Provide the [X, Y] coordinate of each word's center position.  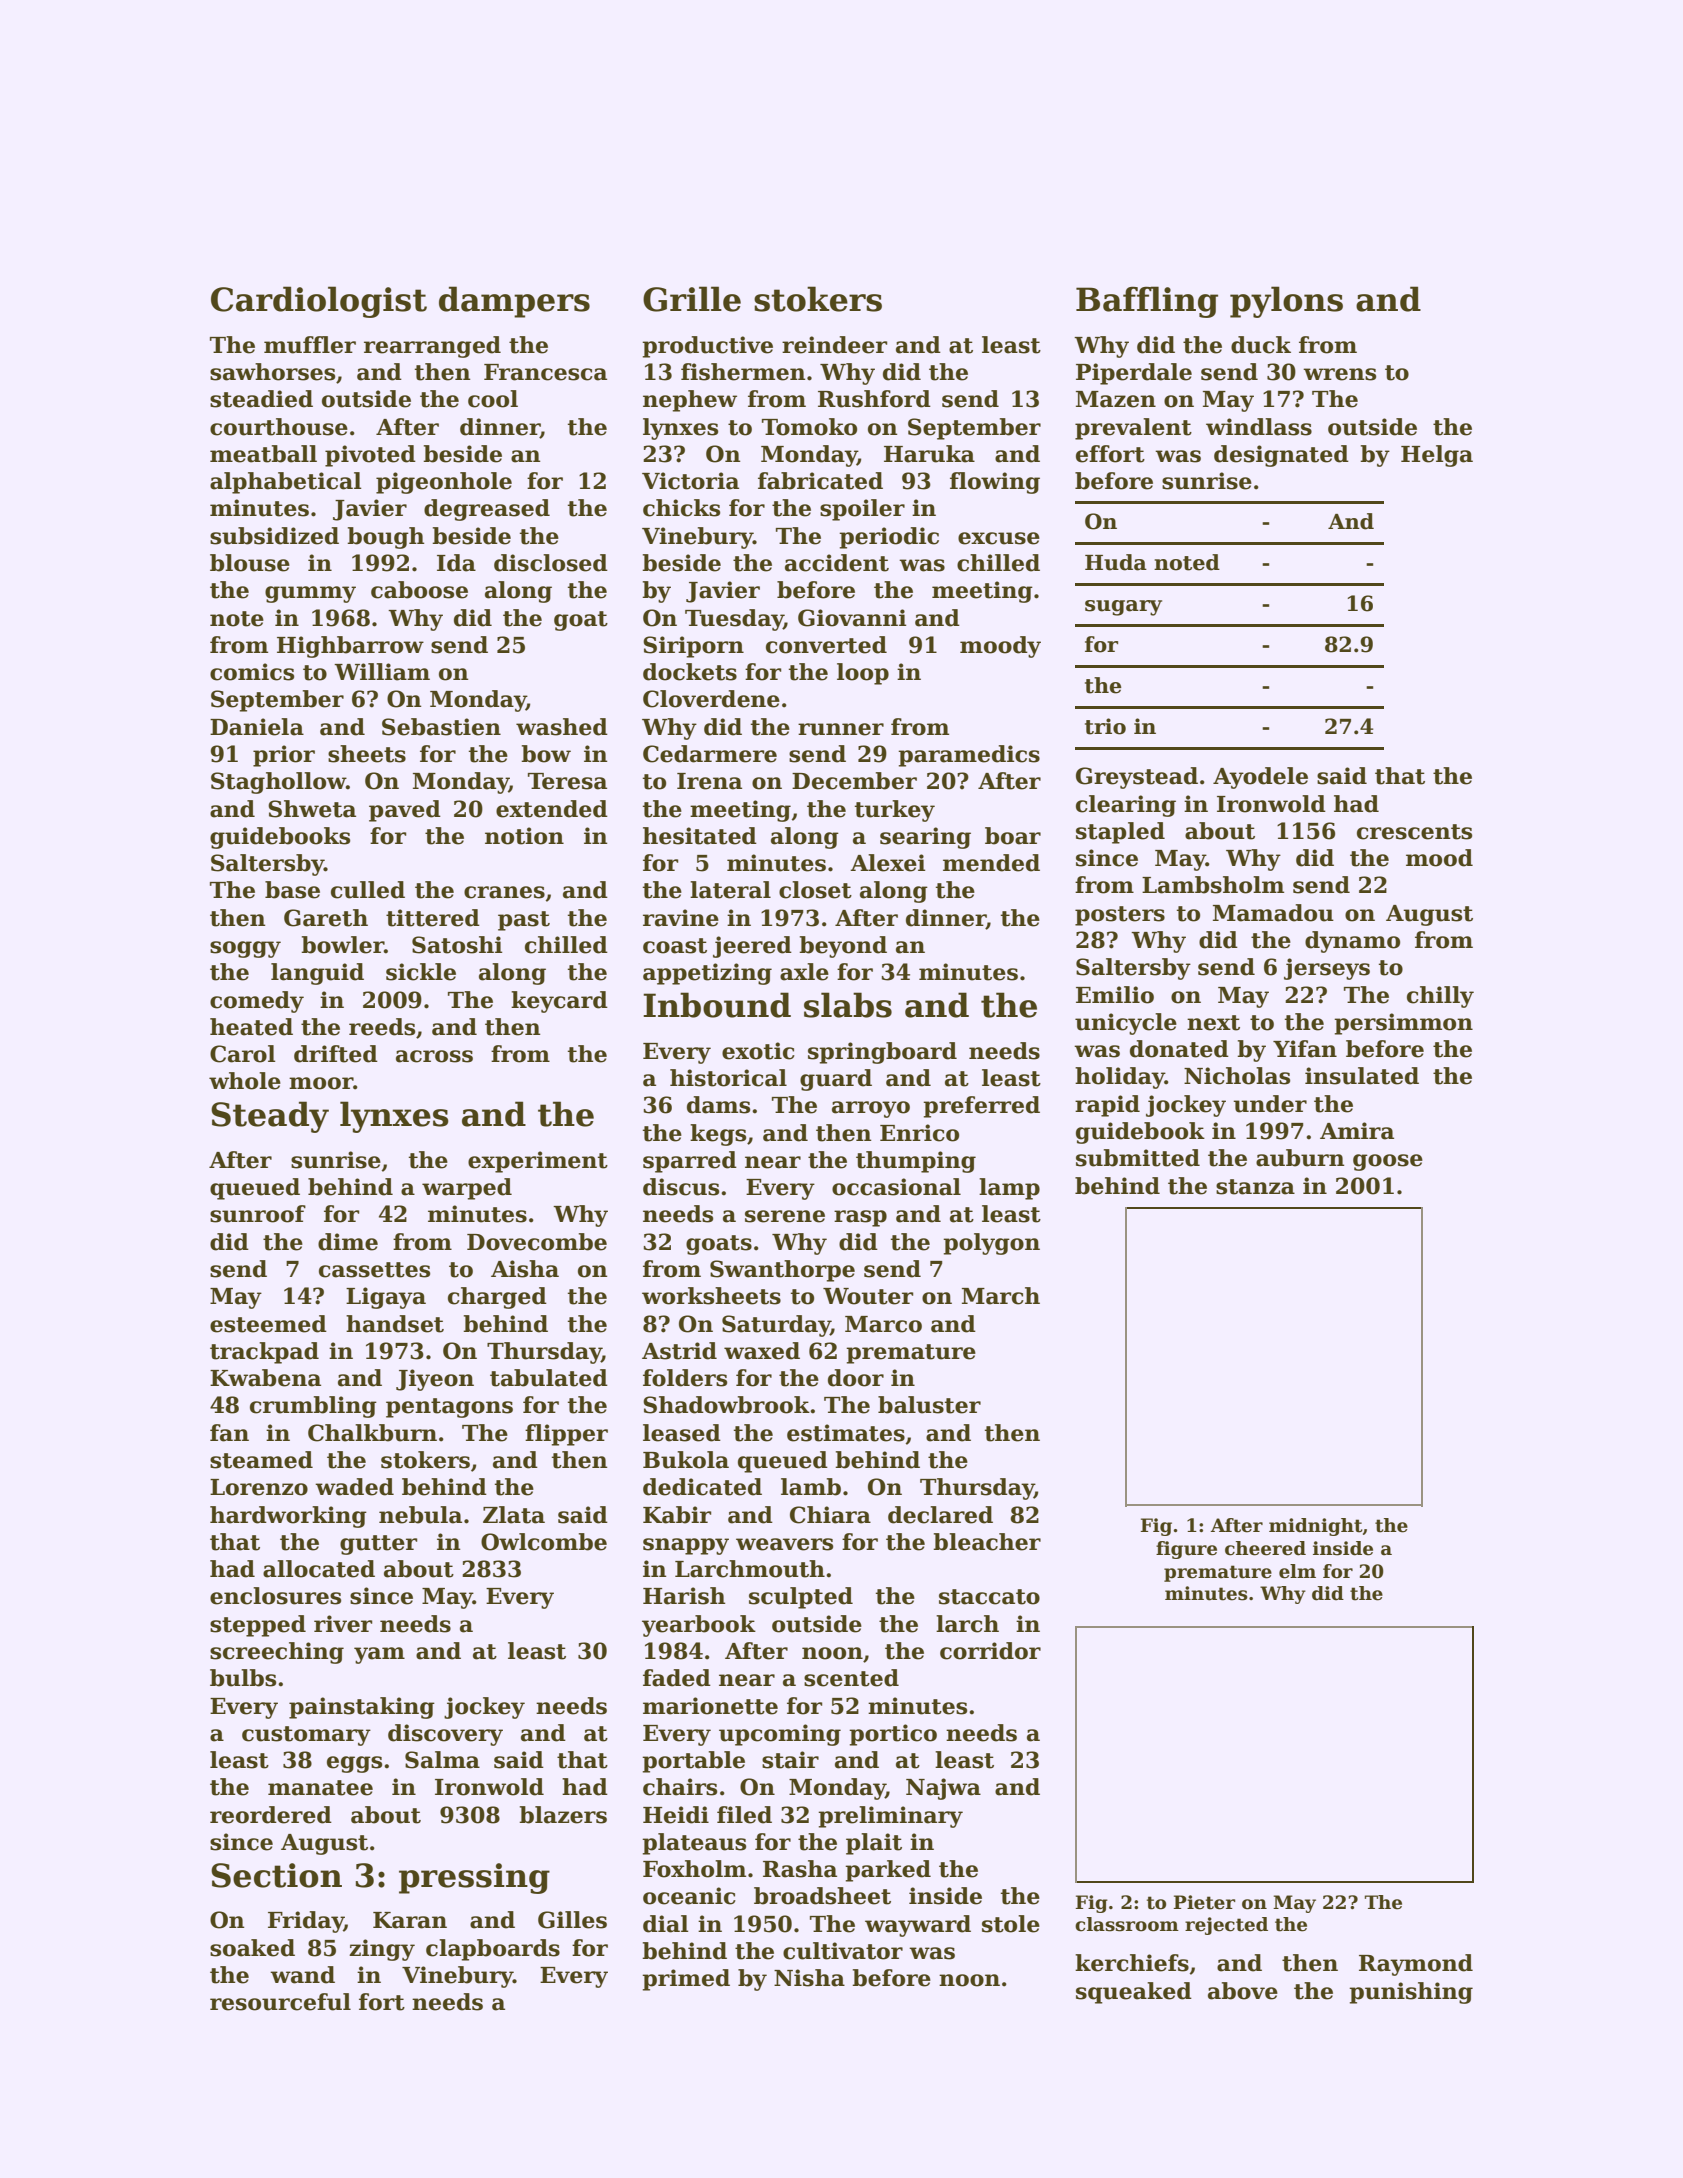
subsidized [274, 536]
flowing [995, 483]
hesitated [700, 836]
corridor [990, 1651]
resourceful [280, 2002]
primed [686, 1980]
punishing [1411, 1993]
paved [405, 811]
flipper [566, 1435]
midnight [1316, 1527]
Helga [1437, 456]
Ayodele [1260, 778]
